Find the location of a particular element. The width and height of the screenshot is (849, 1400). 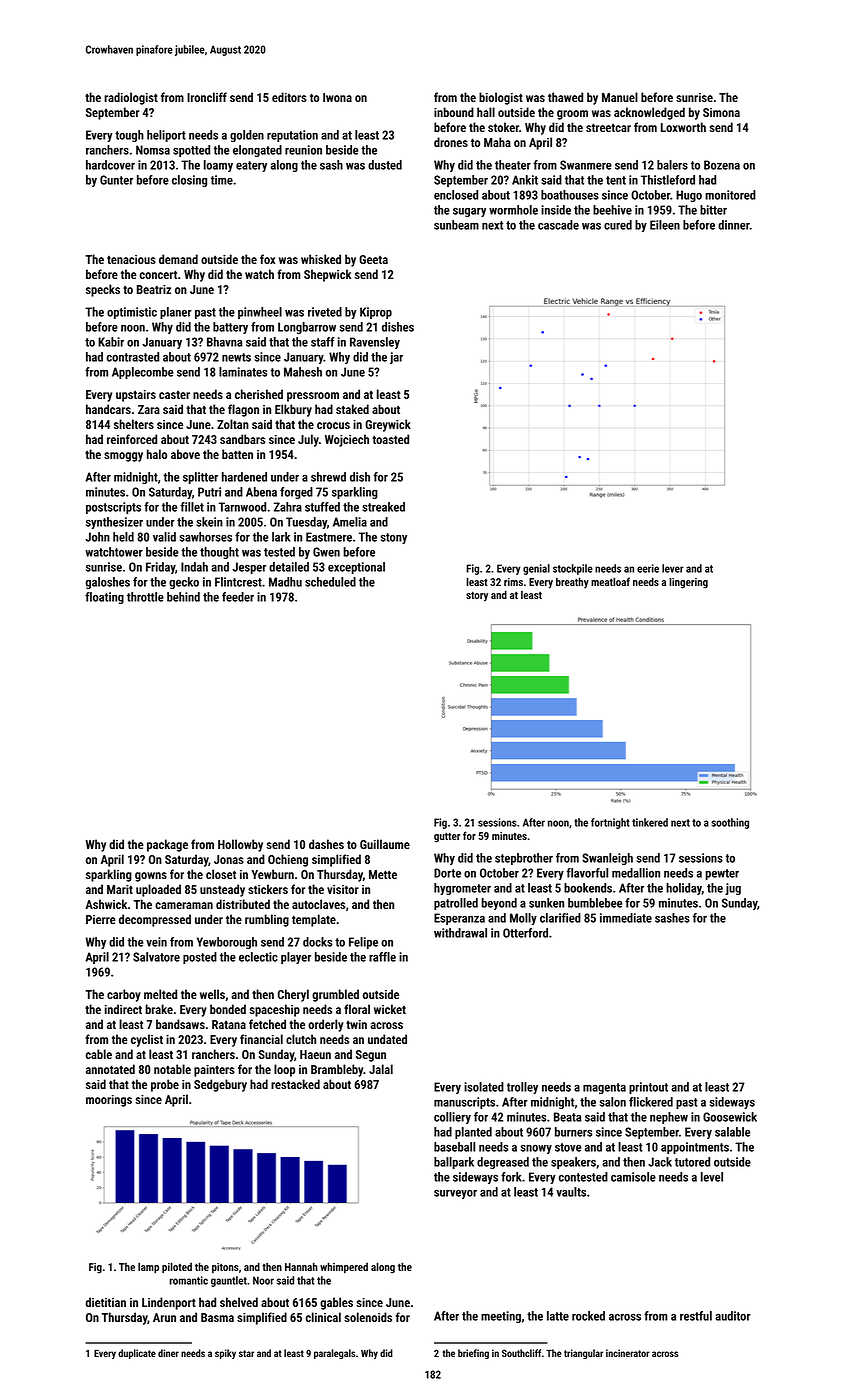

Manuel is located at coordinates (620, 97).
